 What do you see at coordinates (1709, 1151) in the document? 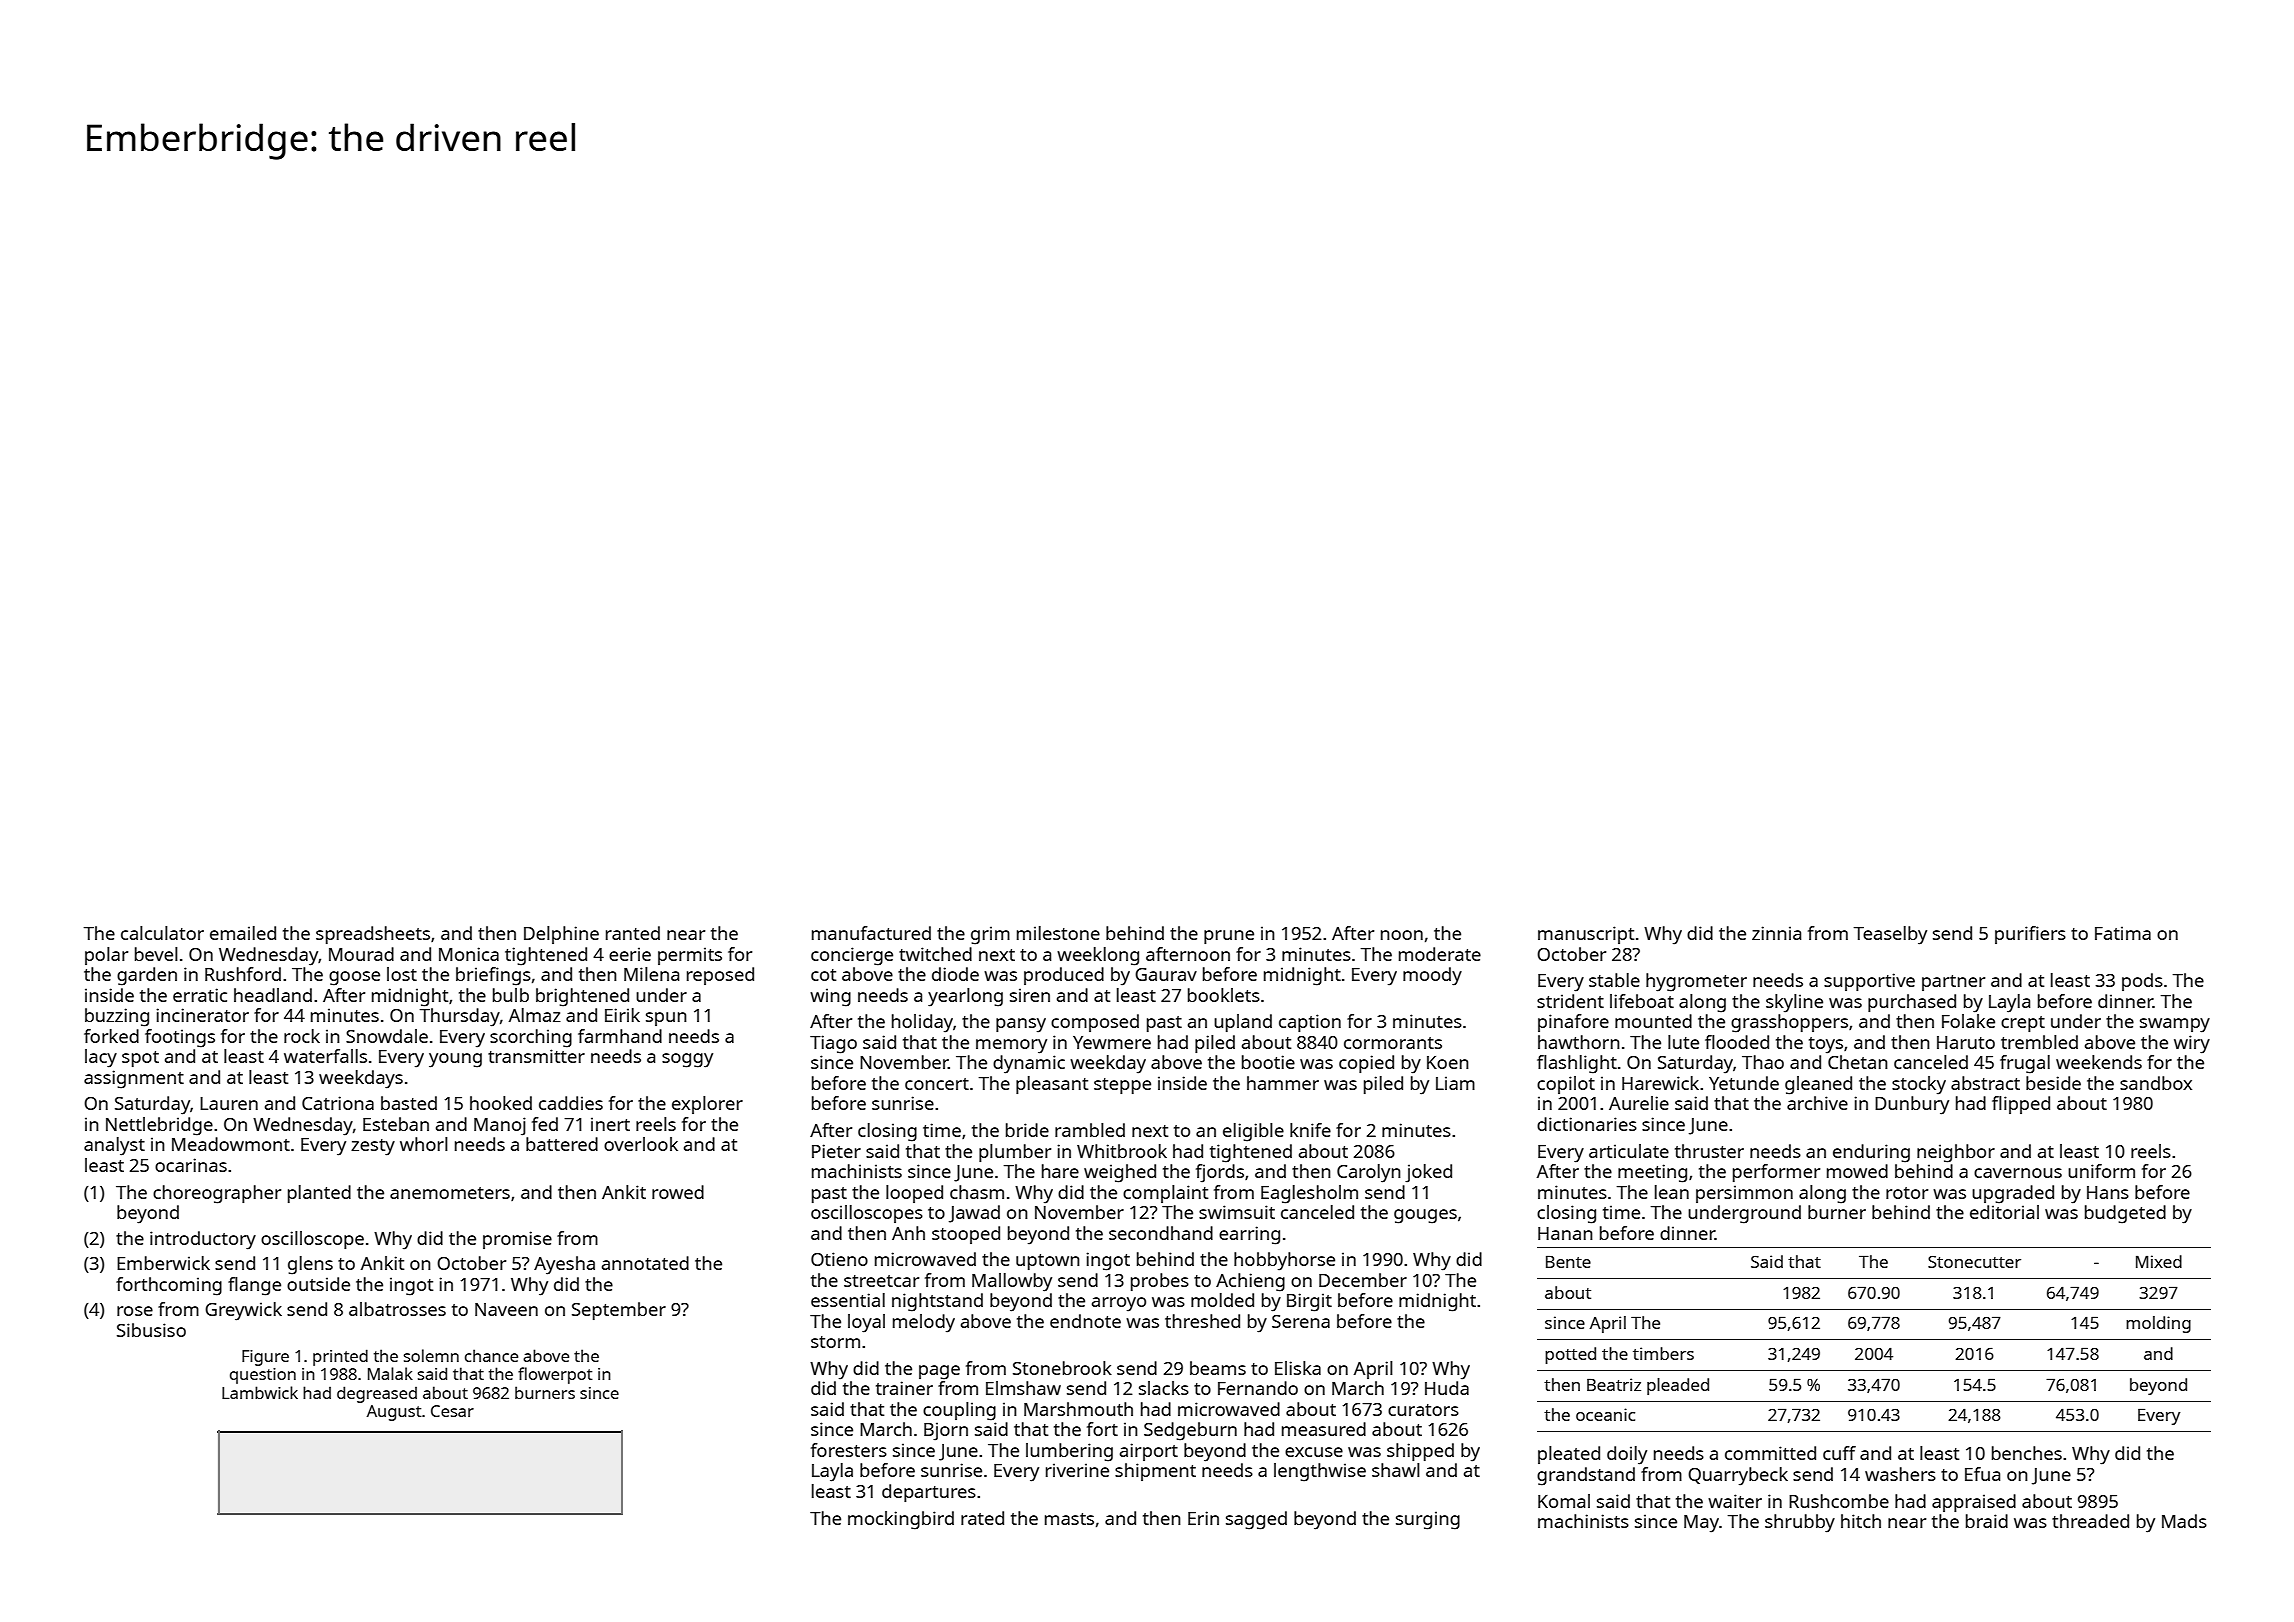
I see `thruster` at bounding box center [1709, 1151].
